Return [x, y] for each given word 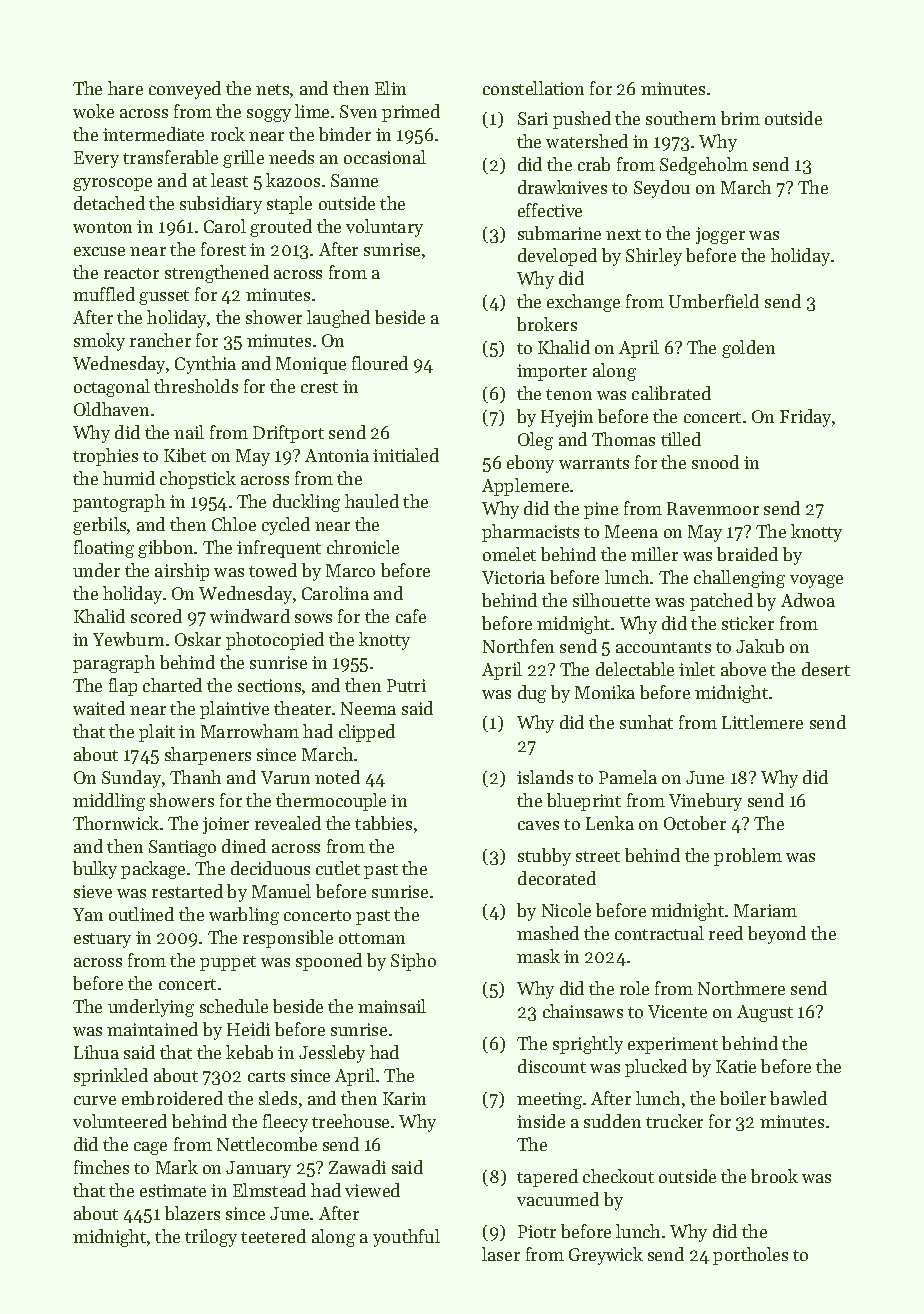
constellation [533, 88]
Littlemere [762, 722]
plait [157, 733]
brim [740, 118]
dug [532, 694]
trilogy [211, 1238]
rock [228, 134]
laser [501, 1254]
